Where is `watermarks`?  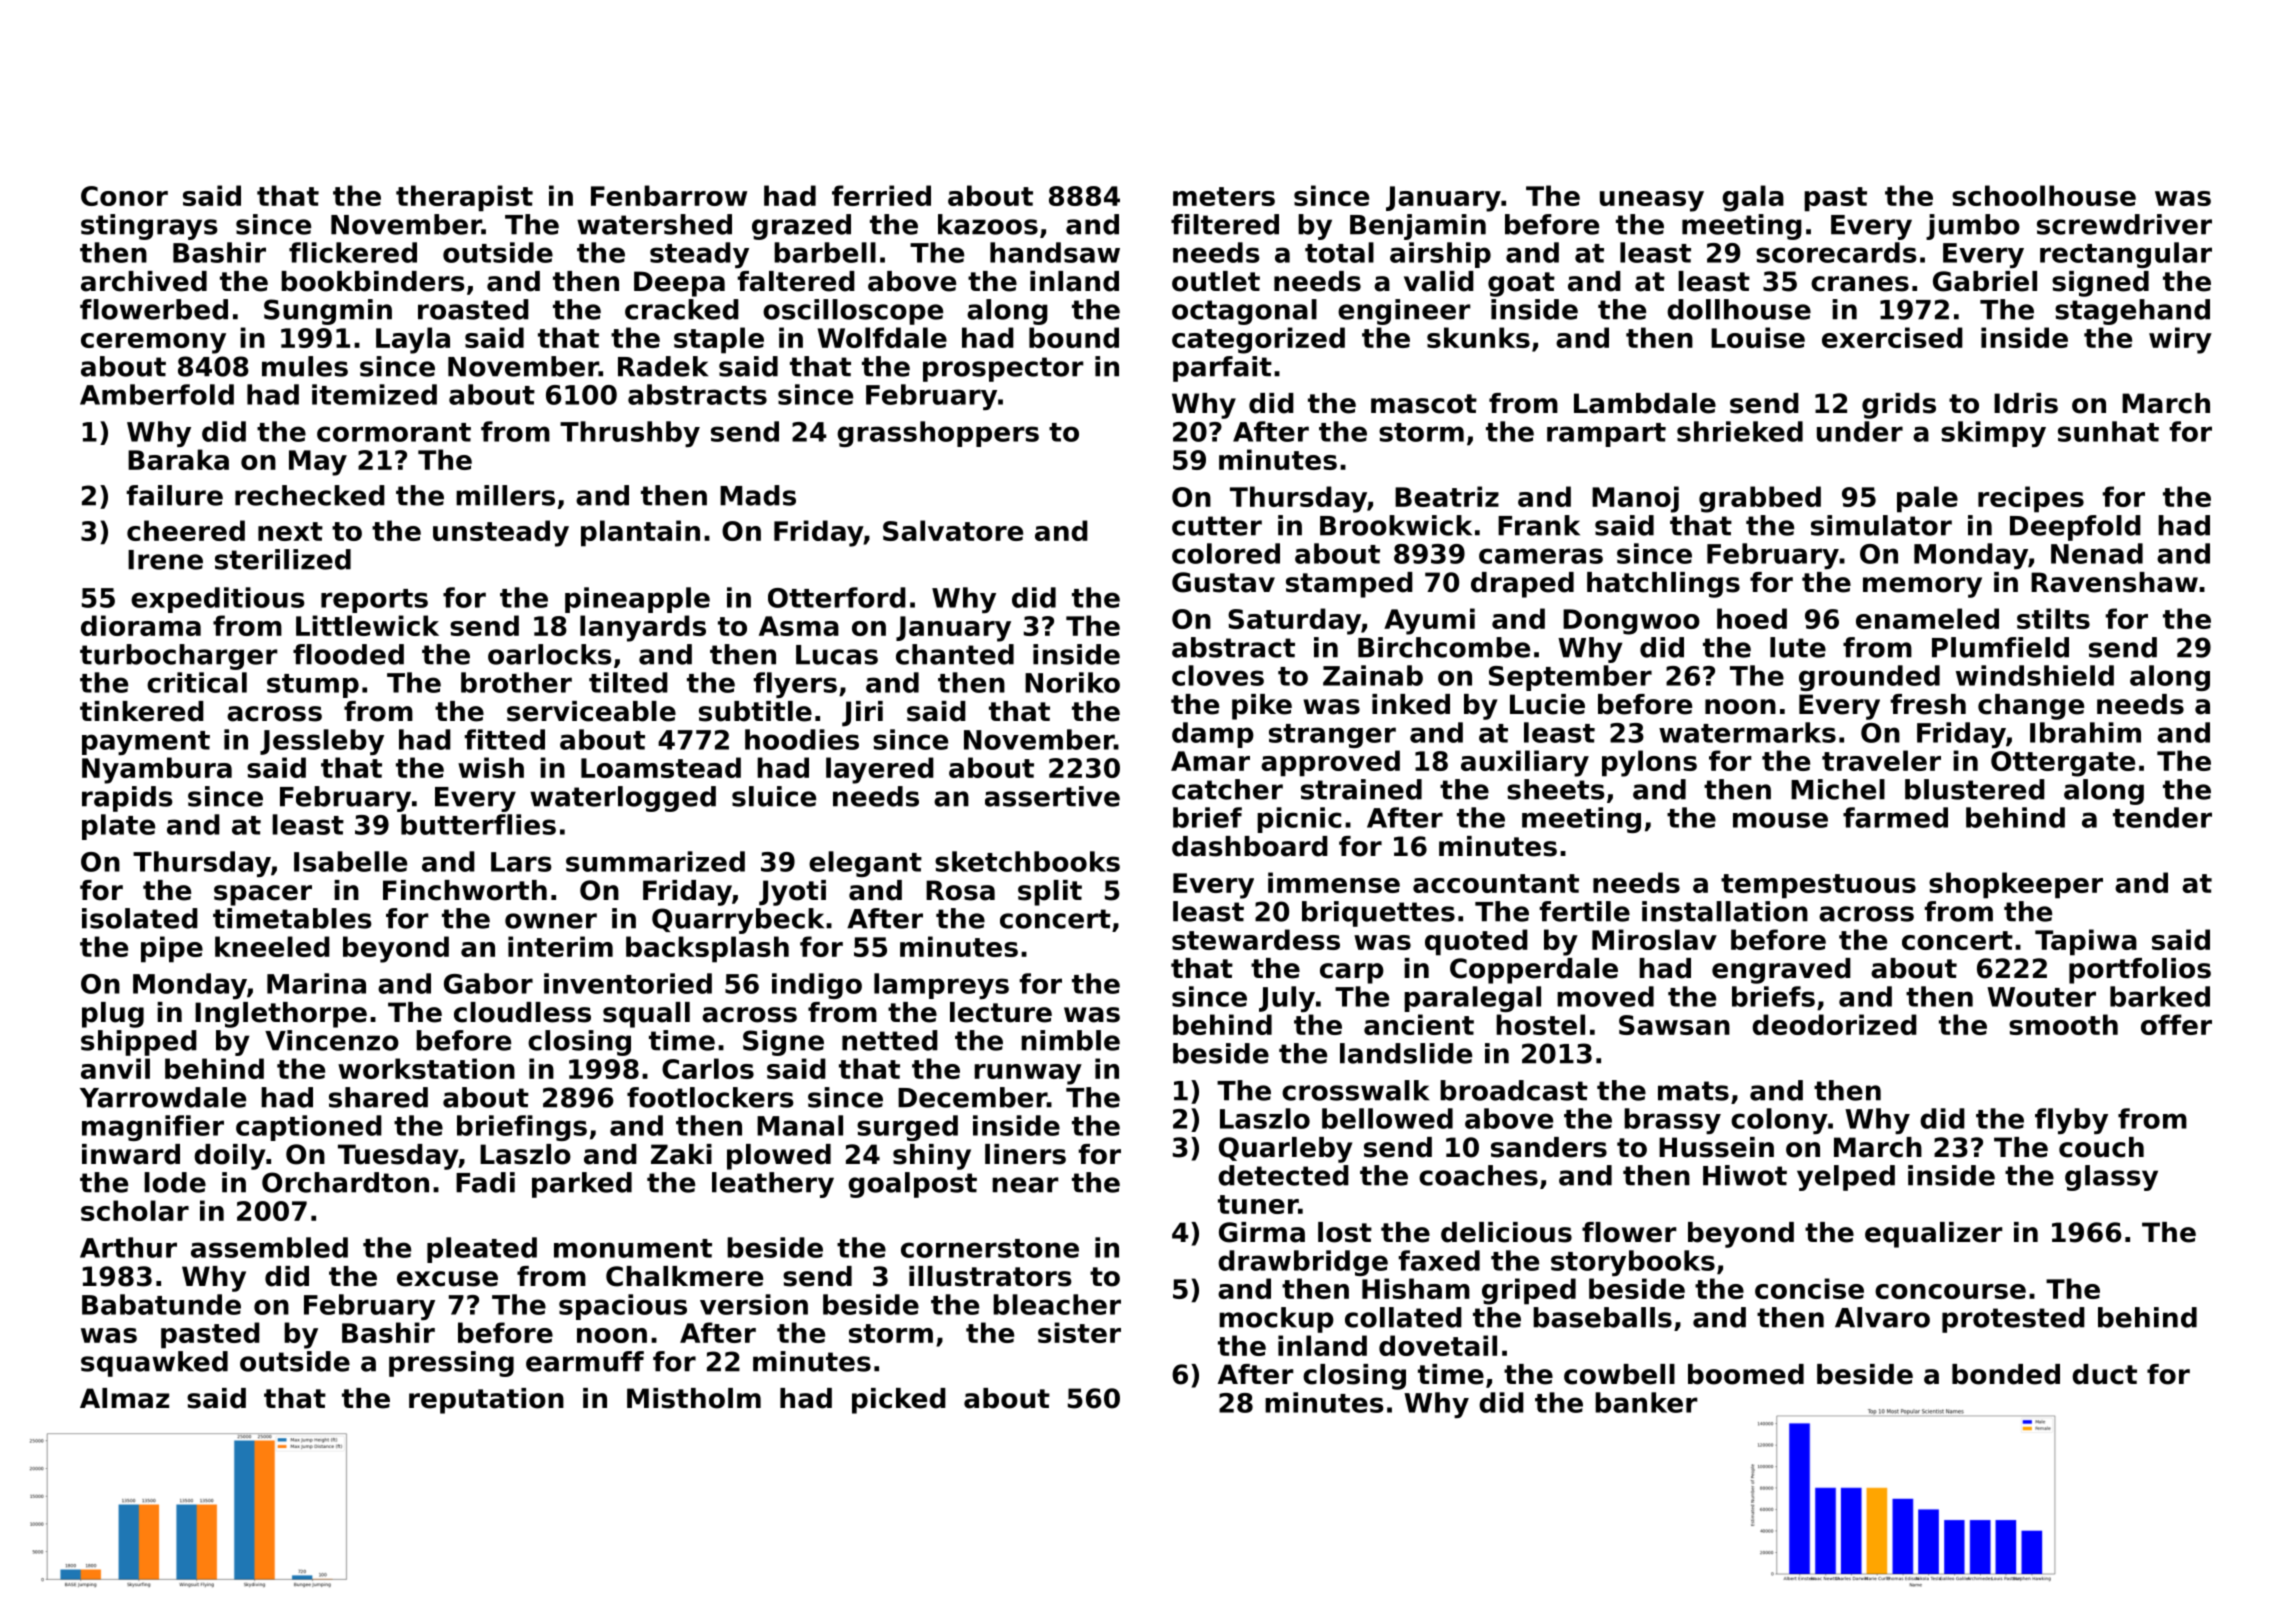 watermarks is located at coordinates (1747, 732).
